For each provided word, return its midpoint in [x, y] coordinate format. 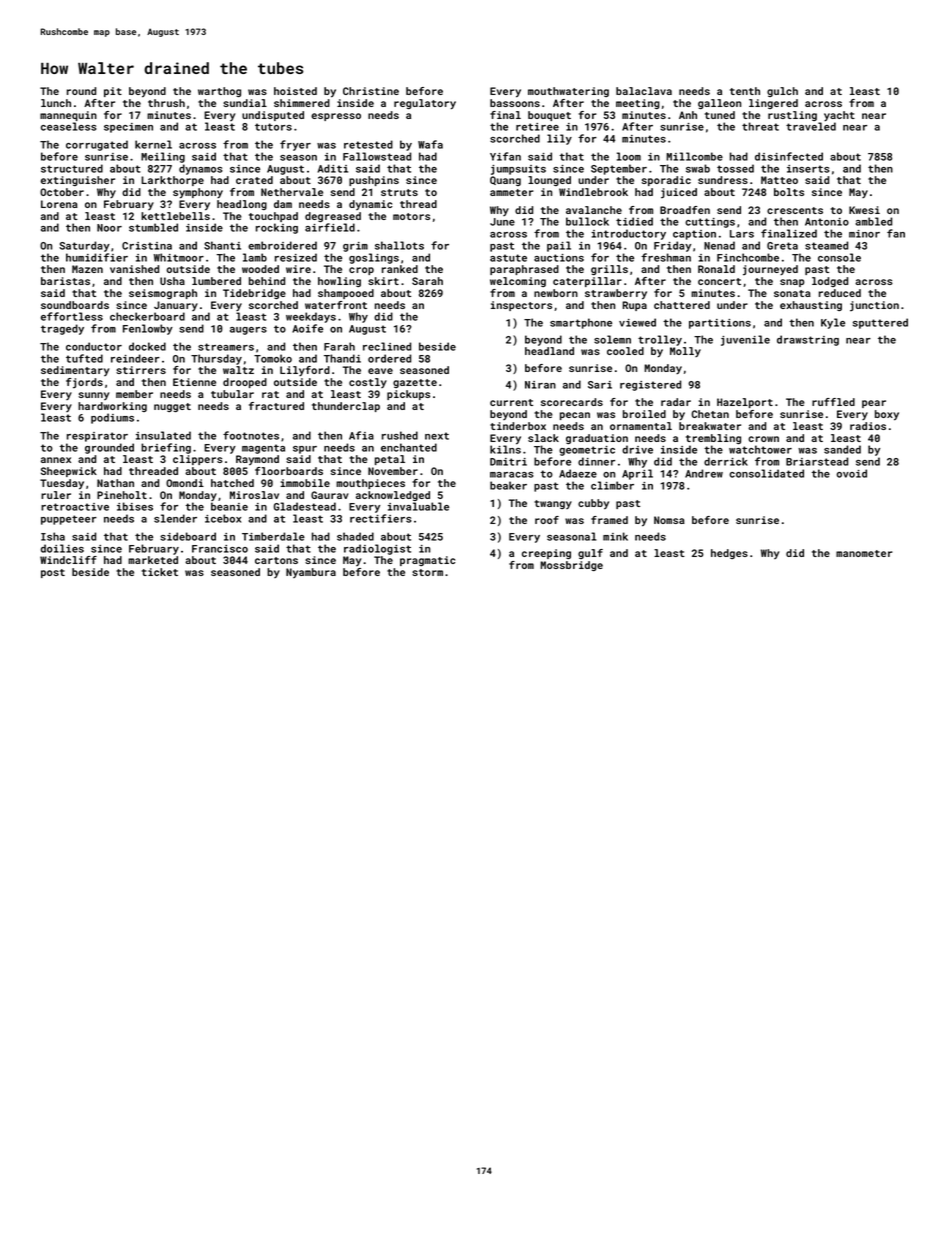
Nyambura [311, 573]
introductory [628, 234]
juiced [679, 193]
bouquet [549, 116]
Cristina [147, 246]
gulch [782, 92]
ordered [389, 358]
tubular [232, 394]
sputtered [880, 323]
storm [427, 572]
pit [113, 92]
